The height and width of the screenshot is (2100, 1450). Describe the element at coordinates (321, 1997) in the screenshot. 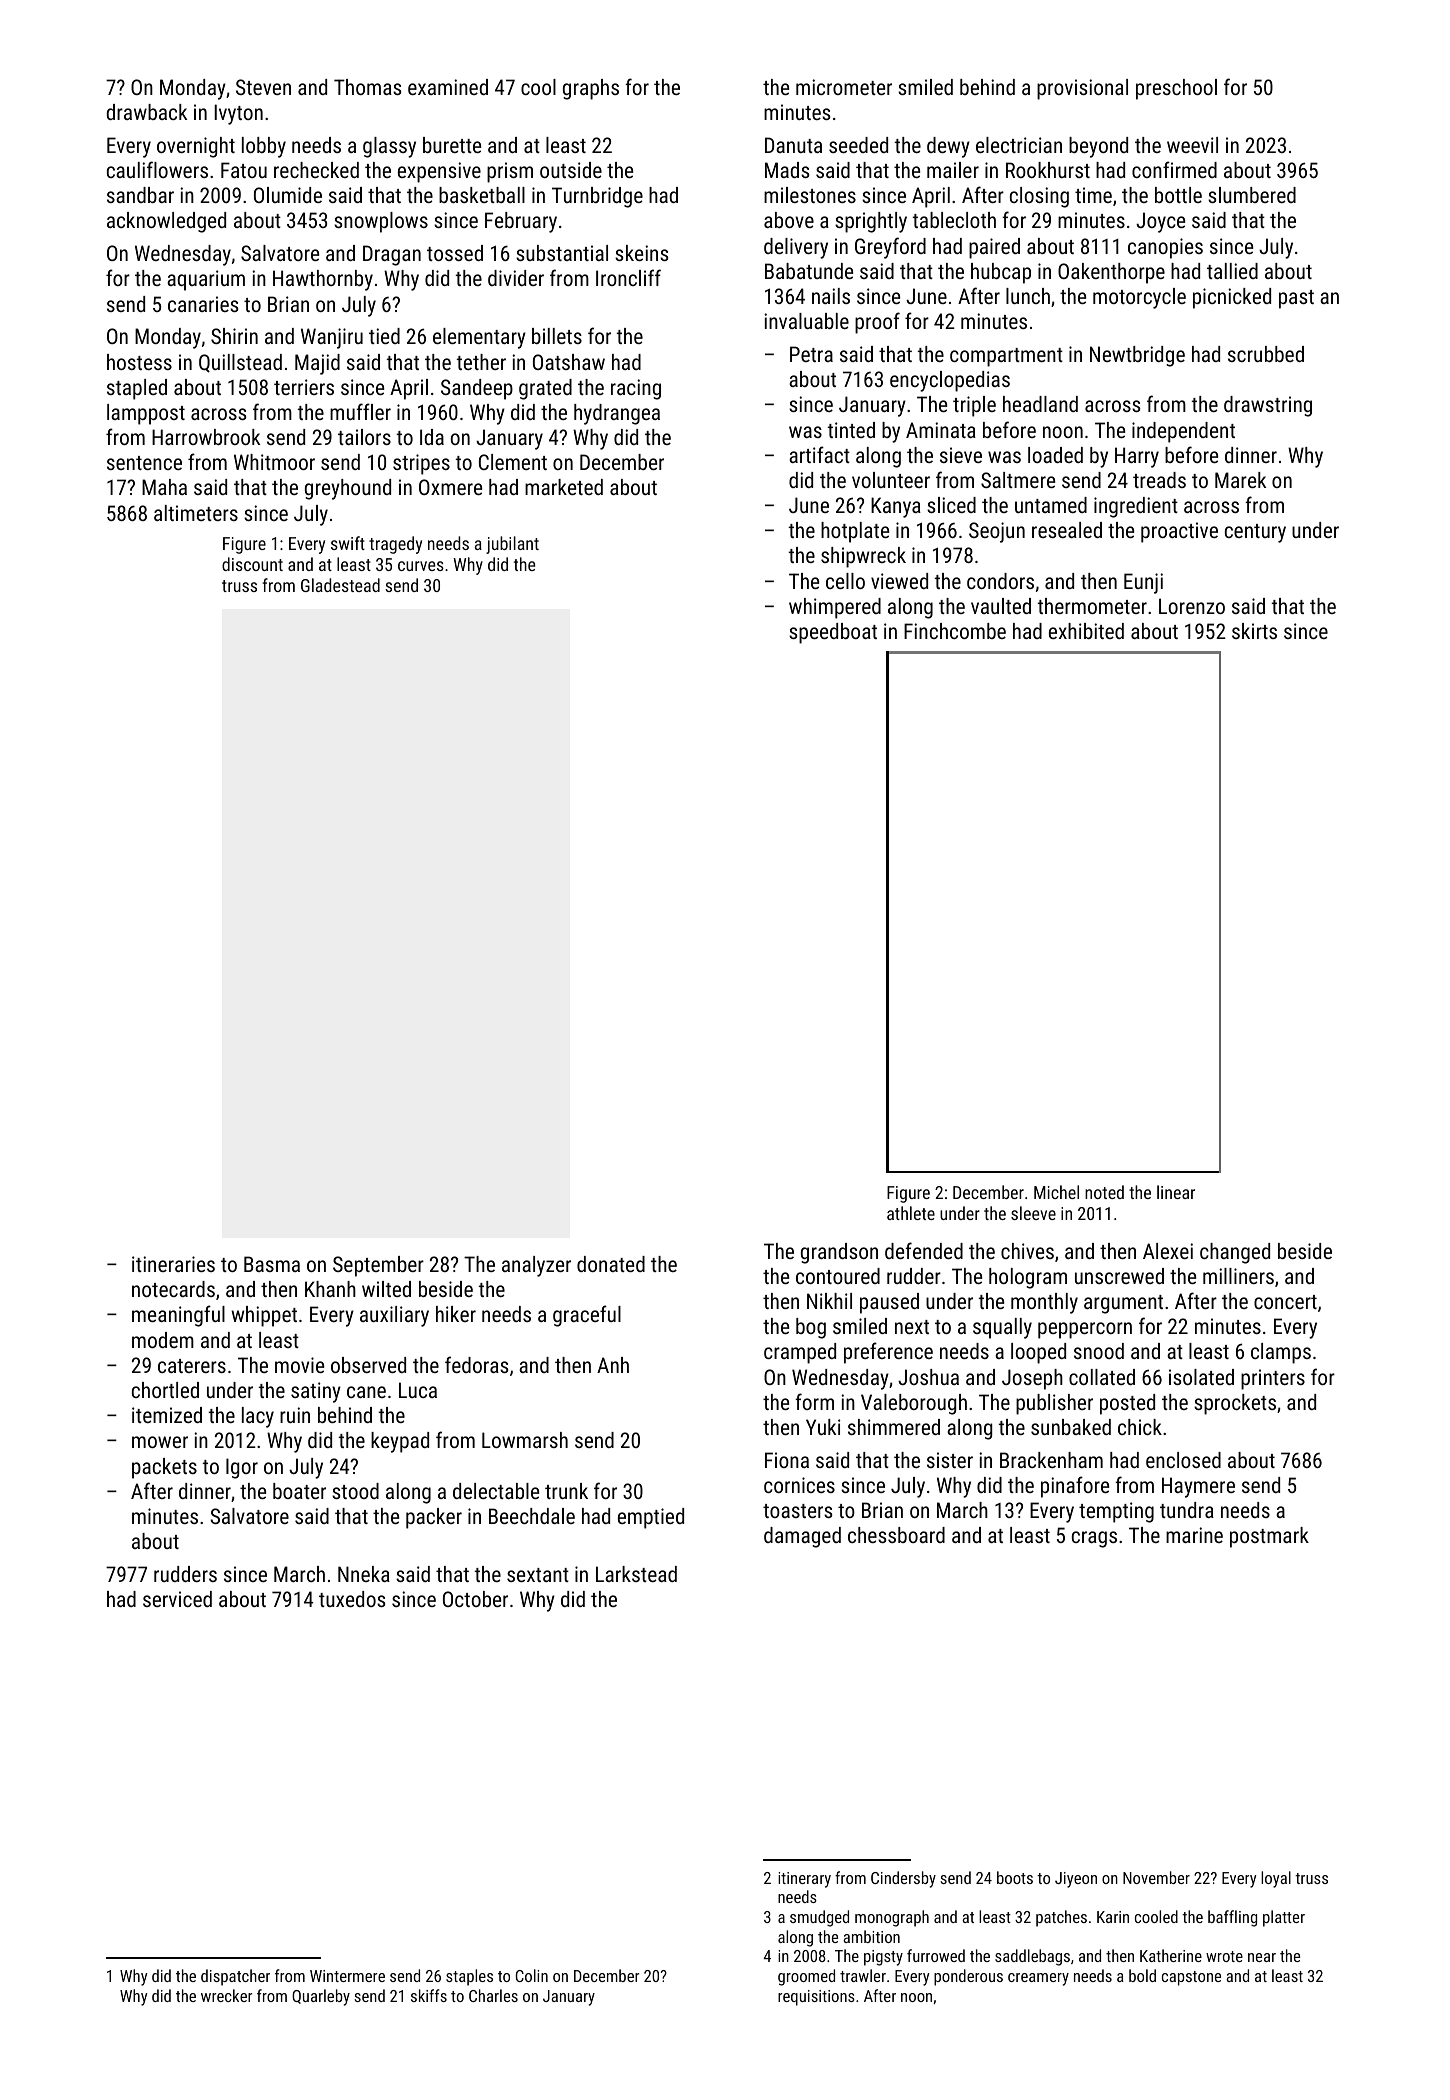

I see `Quarleby` at that location.
